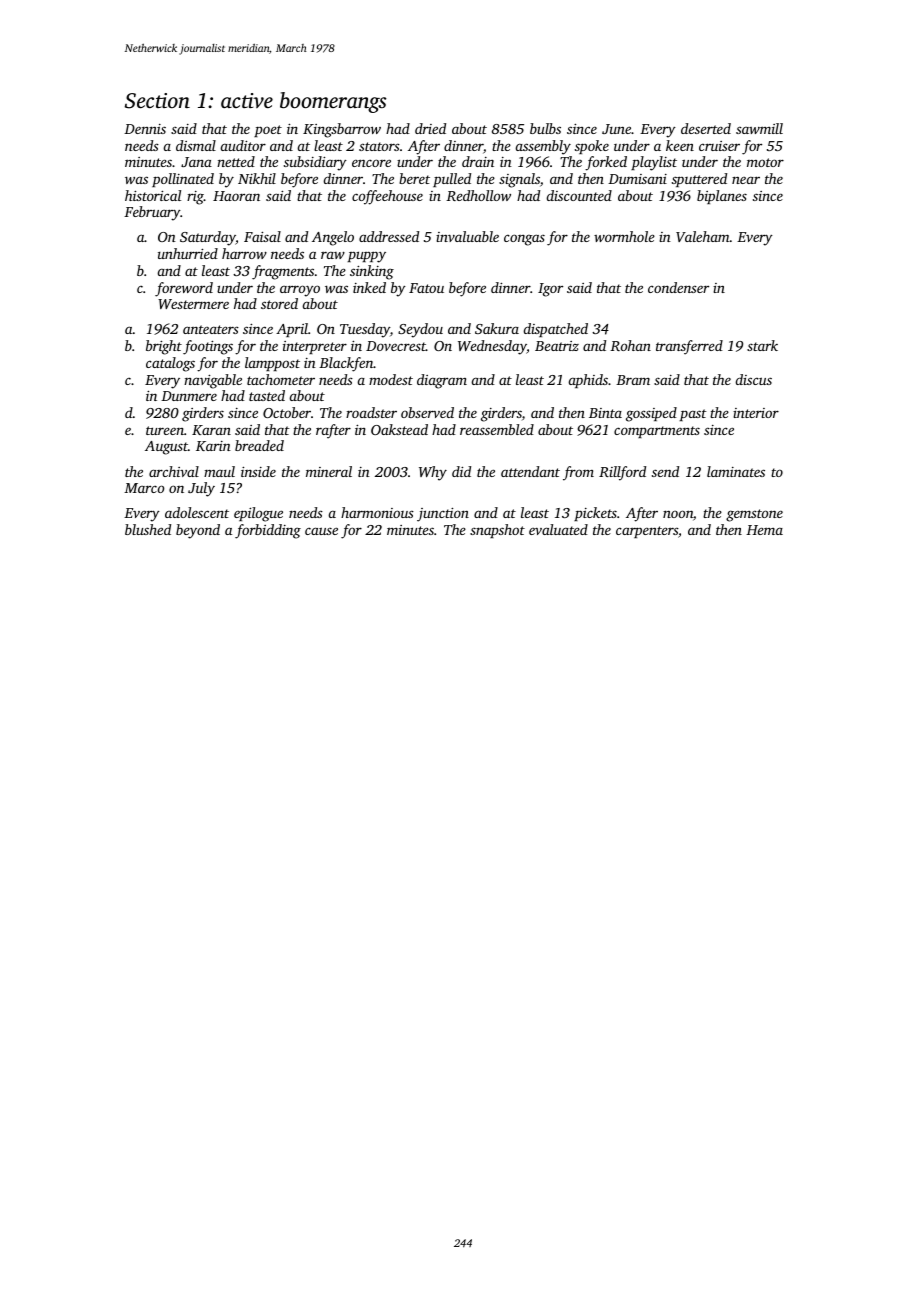  I want to click on February, so click(152, 213).
